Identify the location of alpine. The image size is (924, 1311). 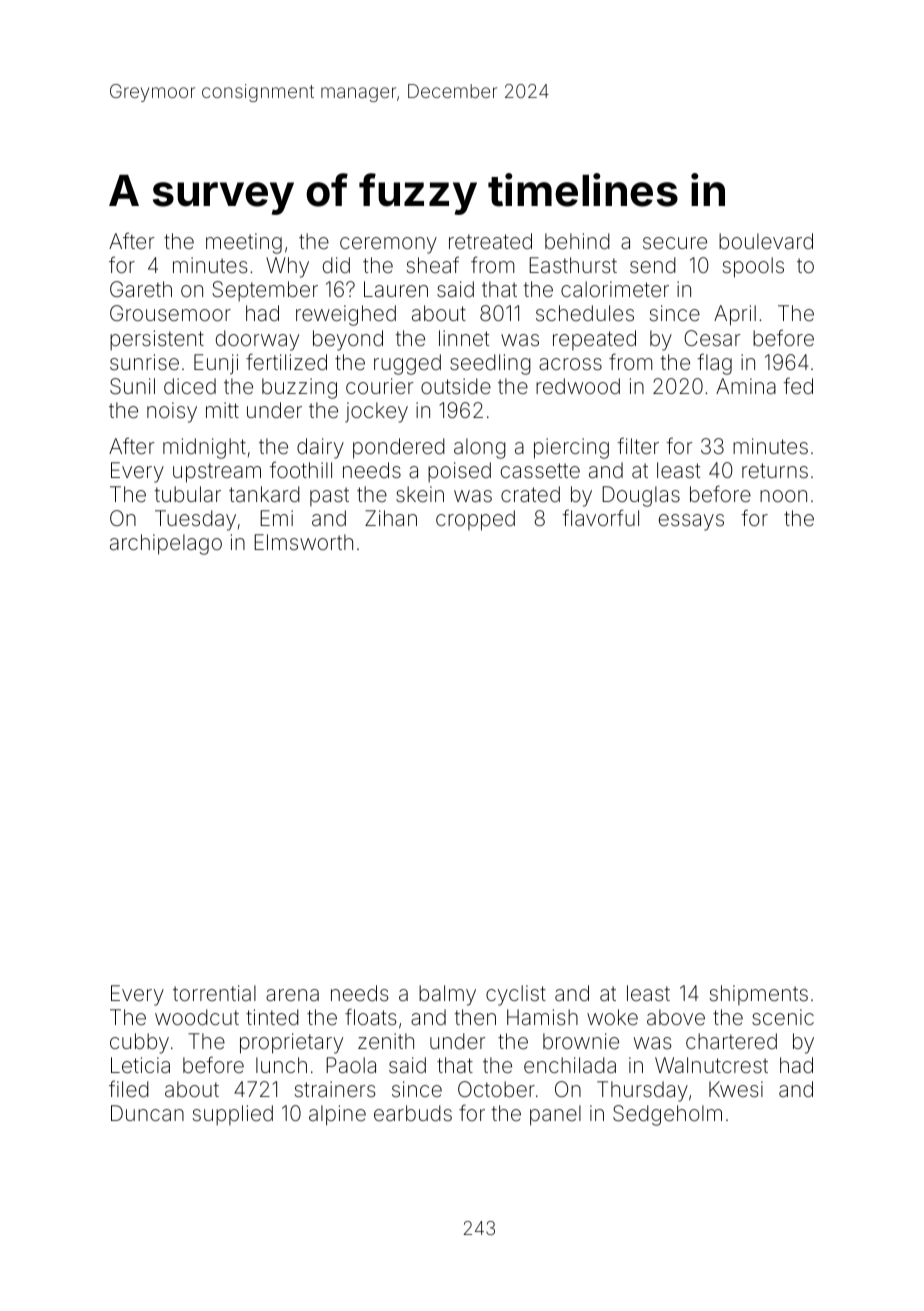
(337, 1115).
